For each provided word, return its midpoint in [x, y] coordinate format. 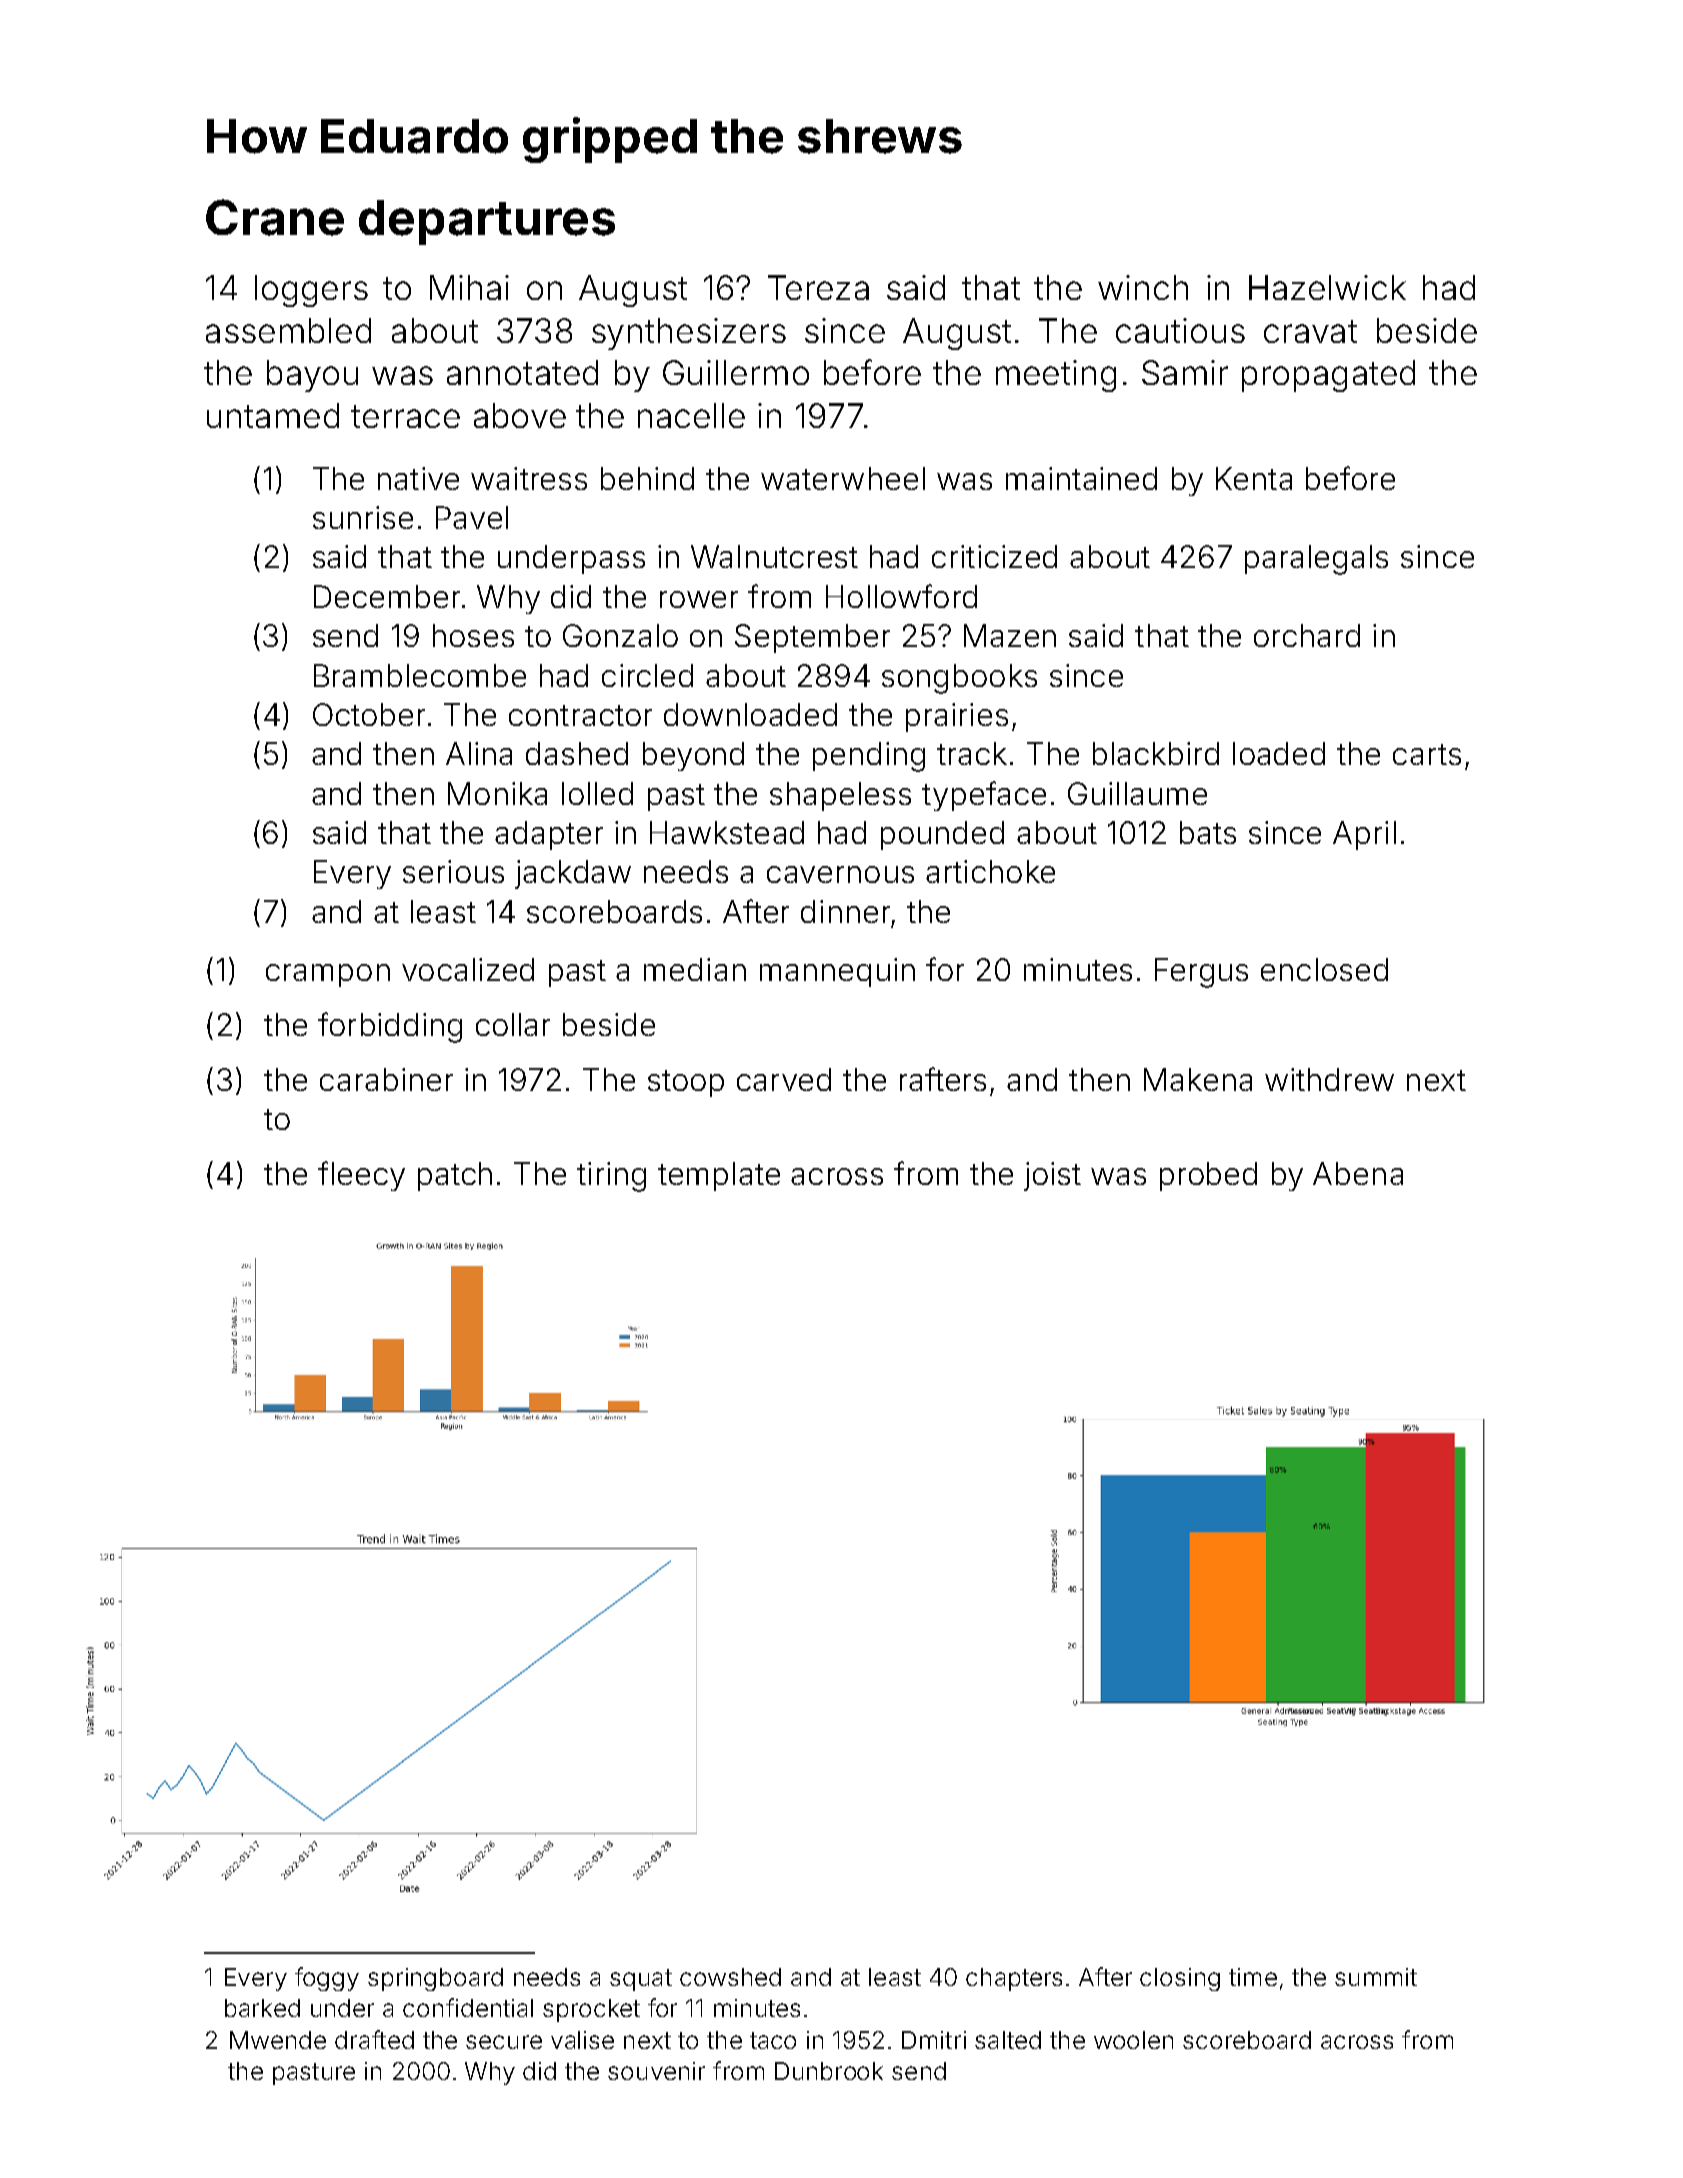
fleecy [361, 1176]
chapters [1014, 1979]
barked [262, 2008]
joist [1052, 1176]
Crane [275, 217]
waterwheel [843, 478]
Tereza [818, 287]
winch [1143, 287]
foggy [327, 1979]
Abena [1358, 1173]
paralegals [1316, 560]
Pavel [472, 517]
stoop [686, 1083]
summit [1376, 1977]
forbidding [390, 1027]
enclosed [1324, 969]
